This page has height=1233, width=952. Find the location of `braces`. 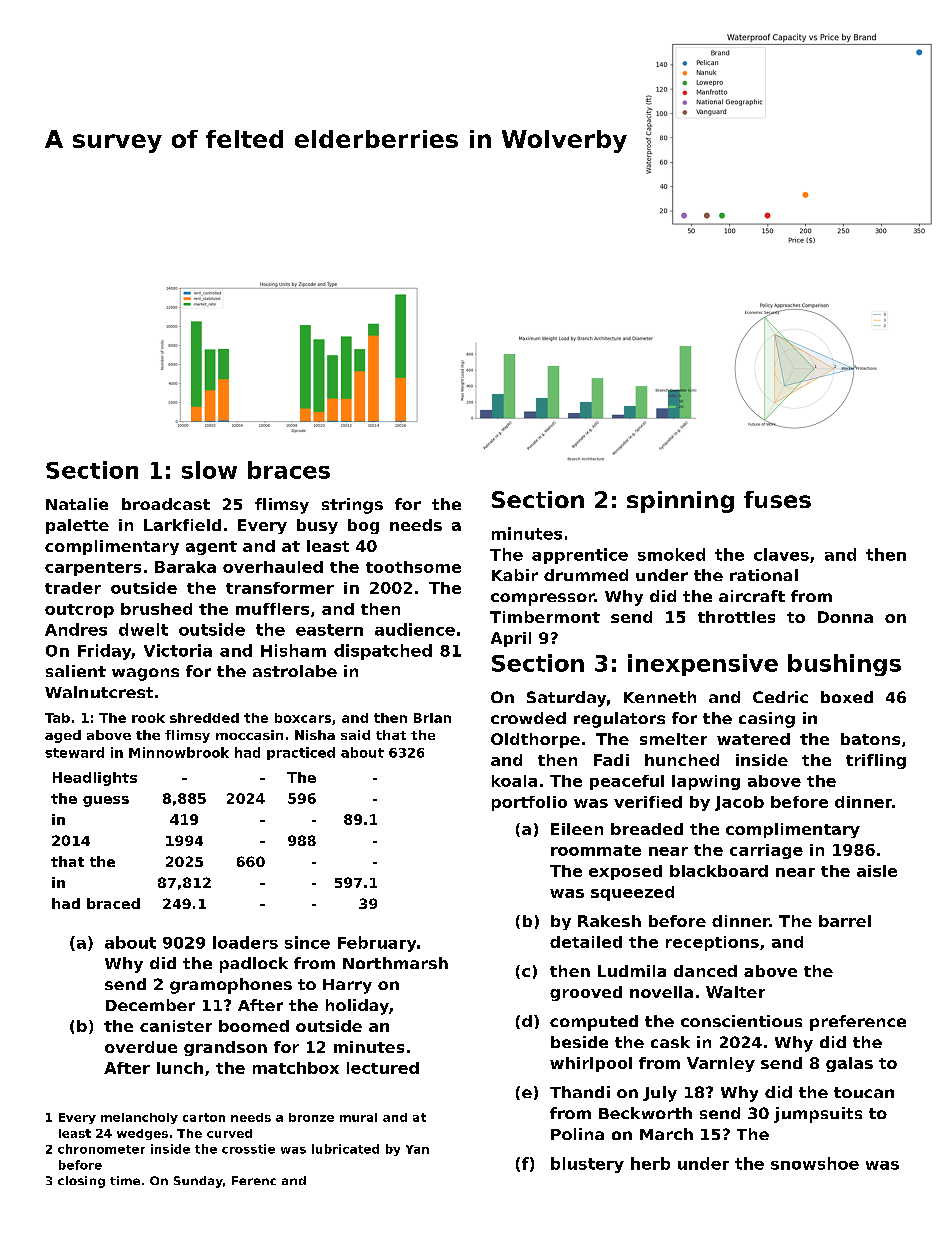

braces is located at coordinates (289, 470).
